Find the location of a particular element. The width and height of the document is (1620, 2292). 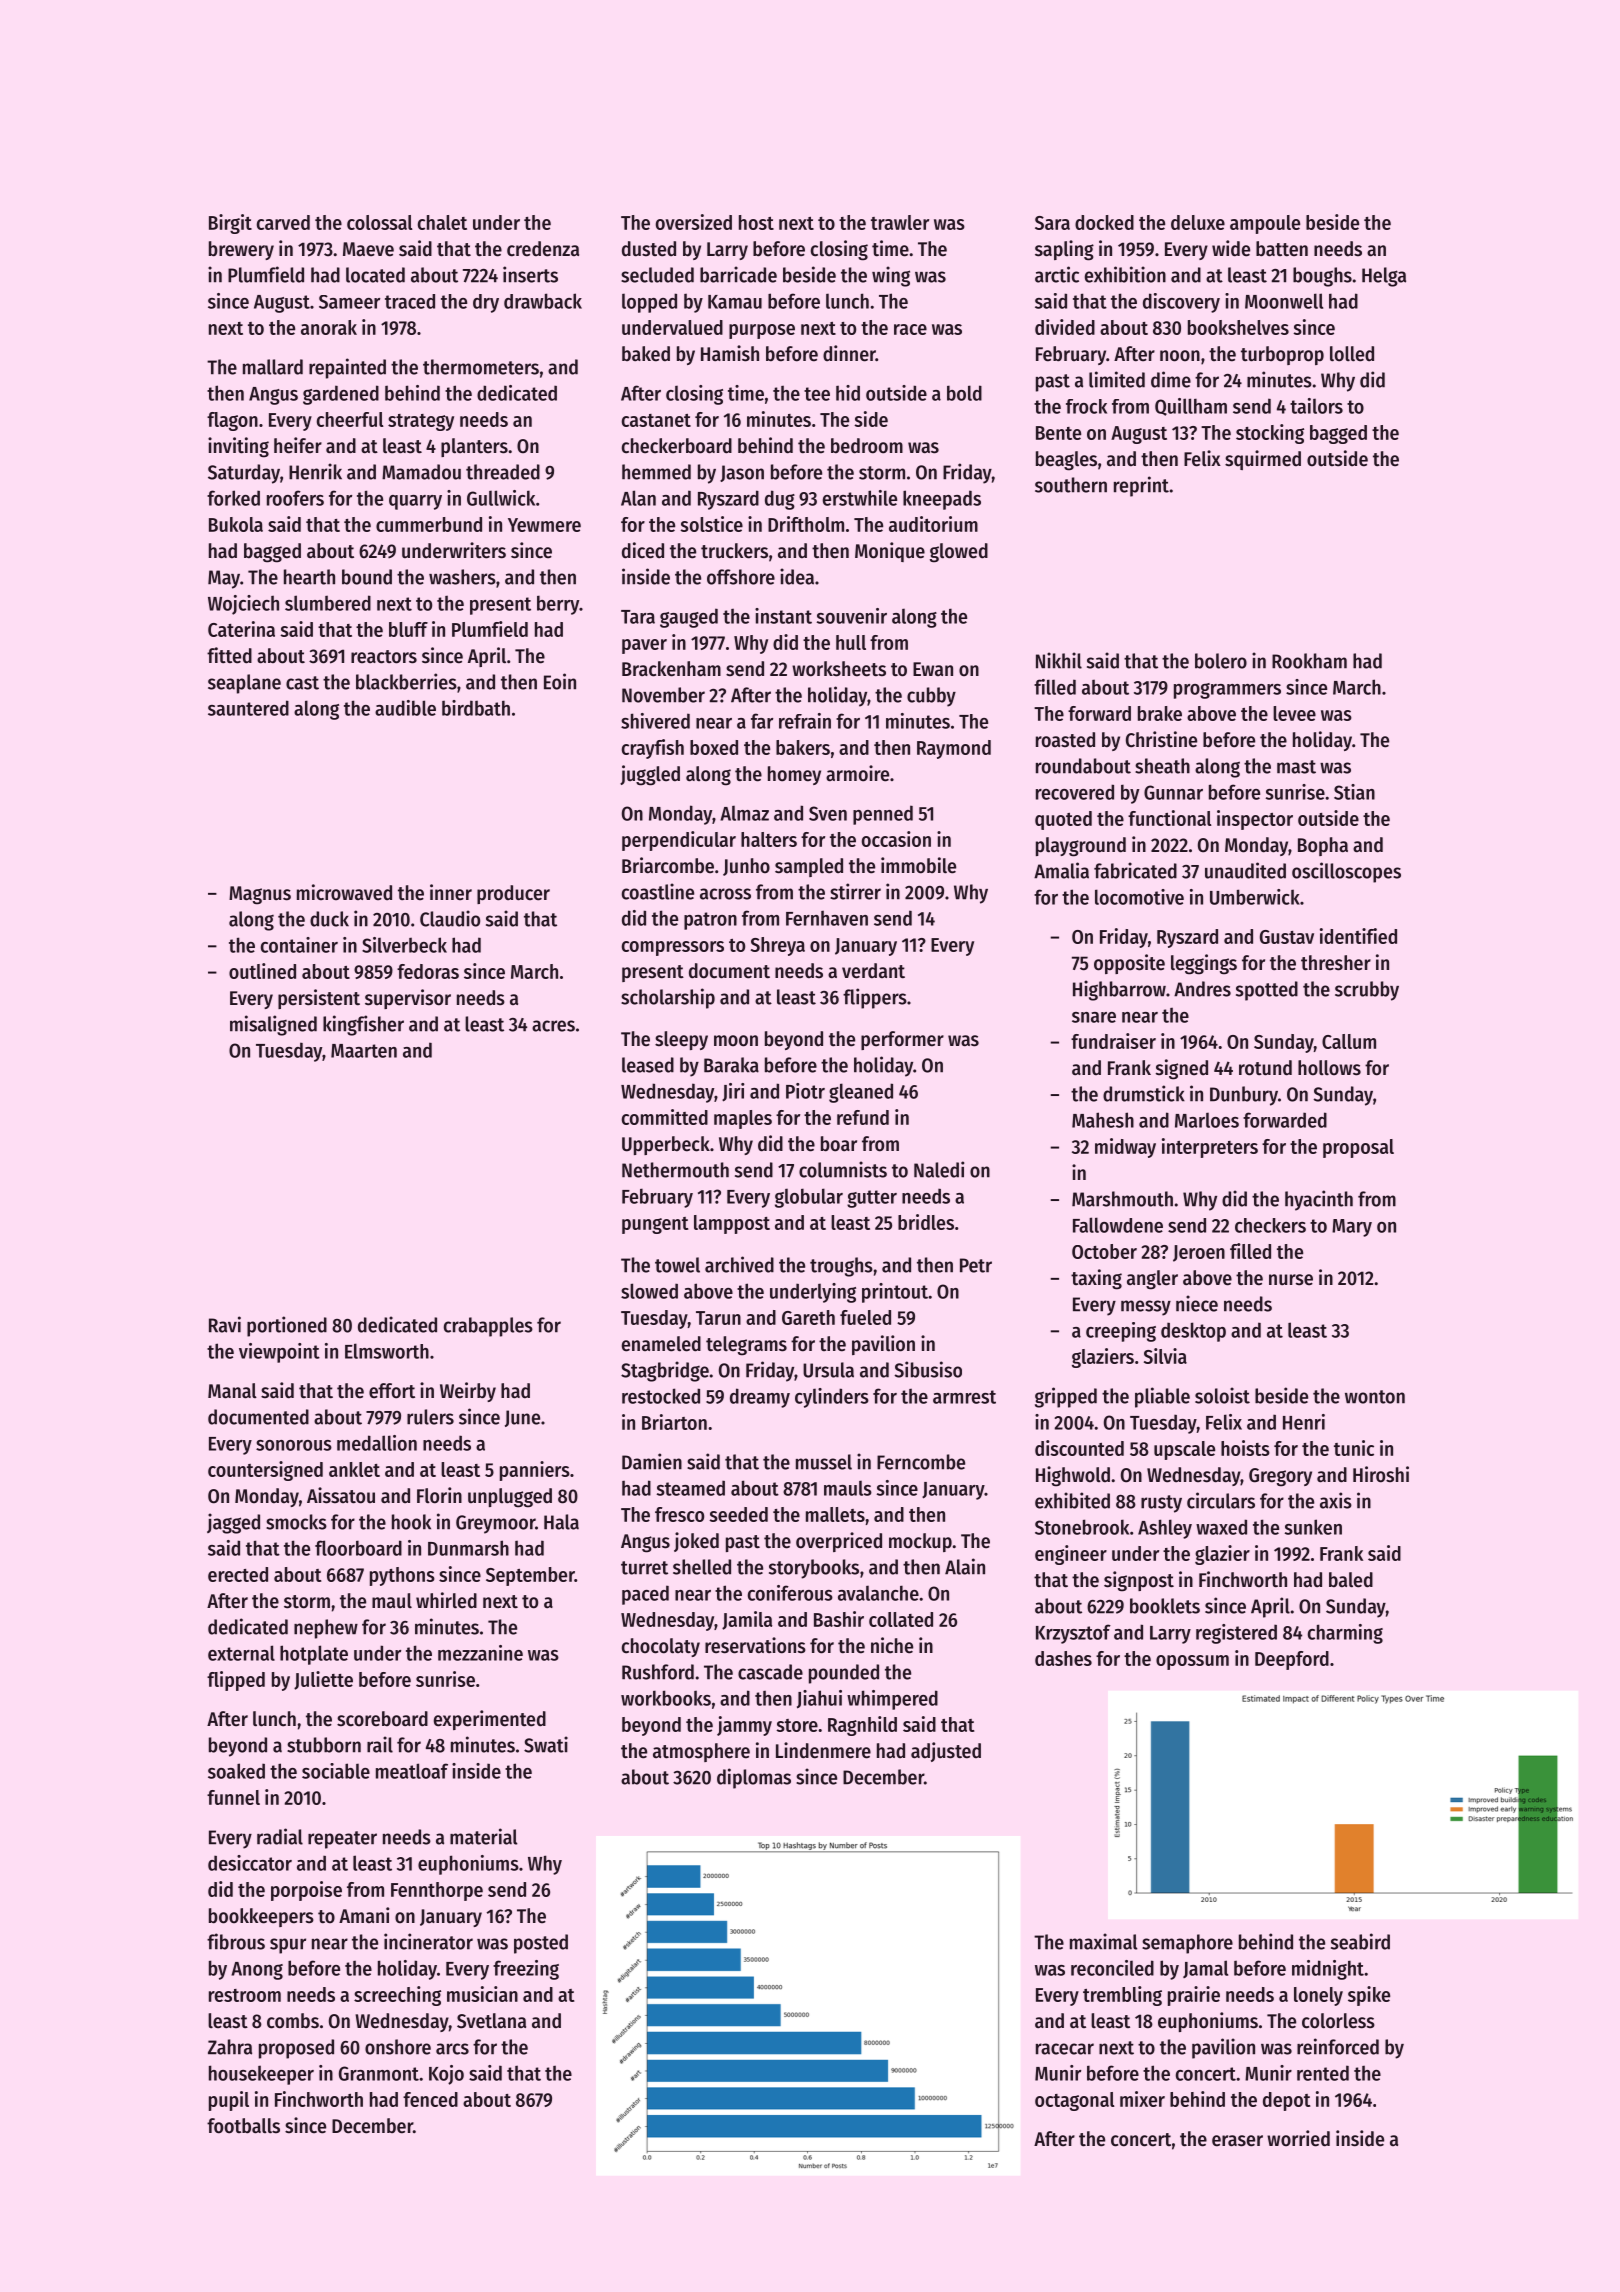

Damien is located at coordinates (652, 1461).
